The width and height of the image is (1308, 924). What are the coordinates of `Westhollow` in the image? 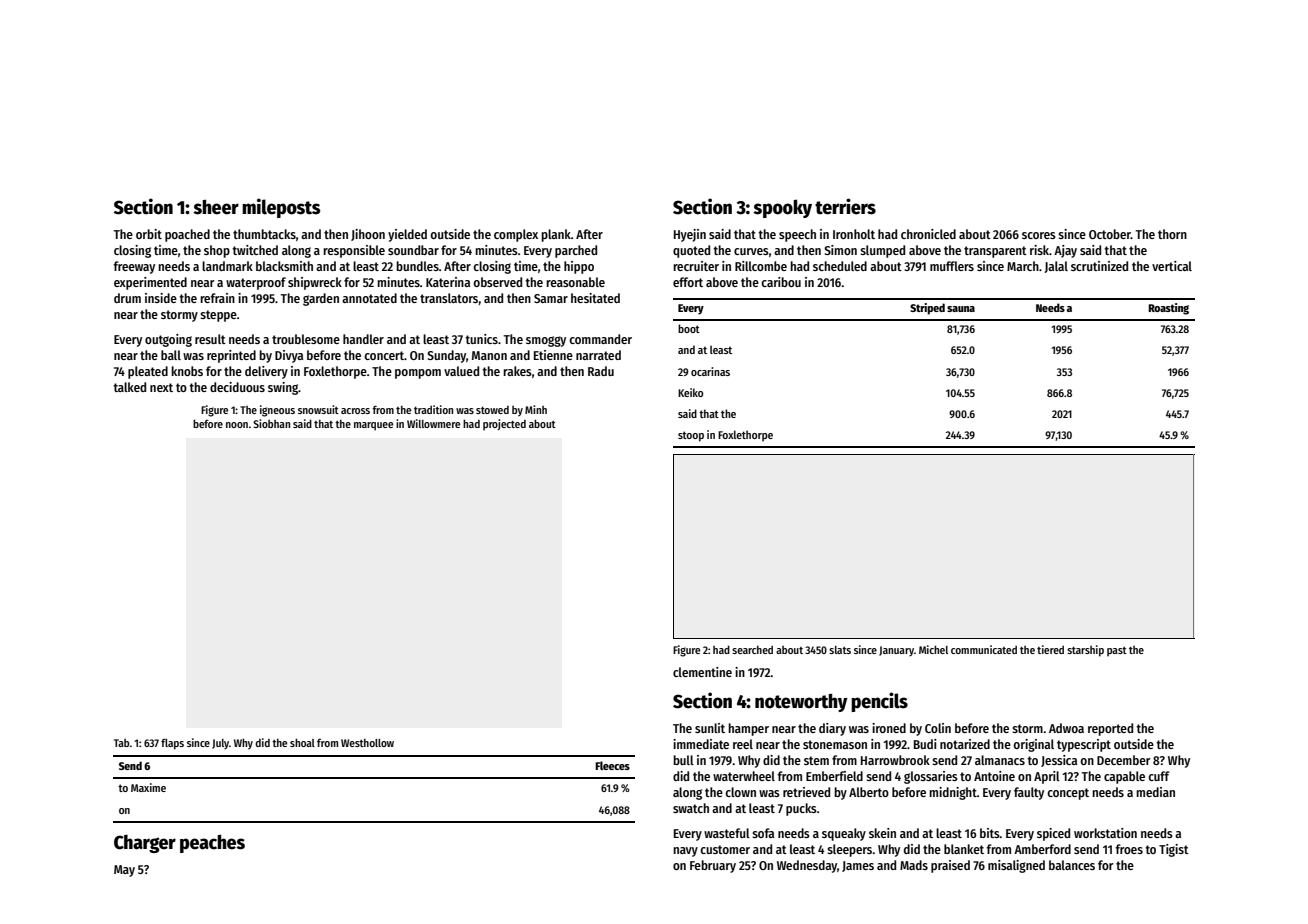 It's located at (367, 743).
